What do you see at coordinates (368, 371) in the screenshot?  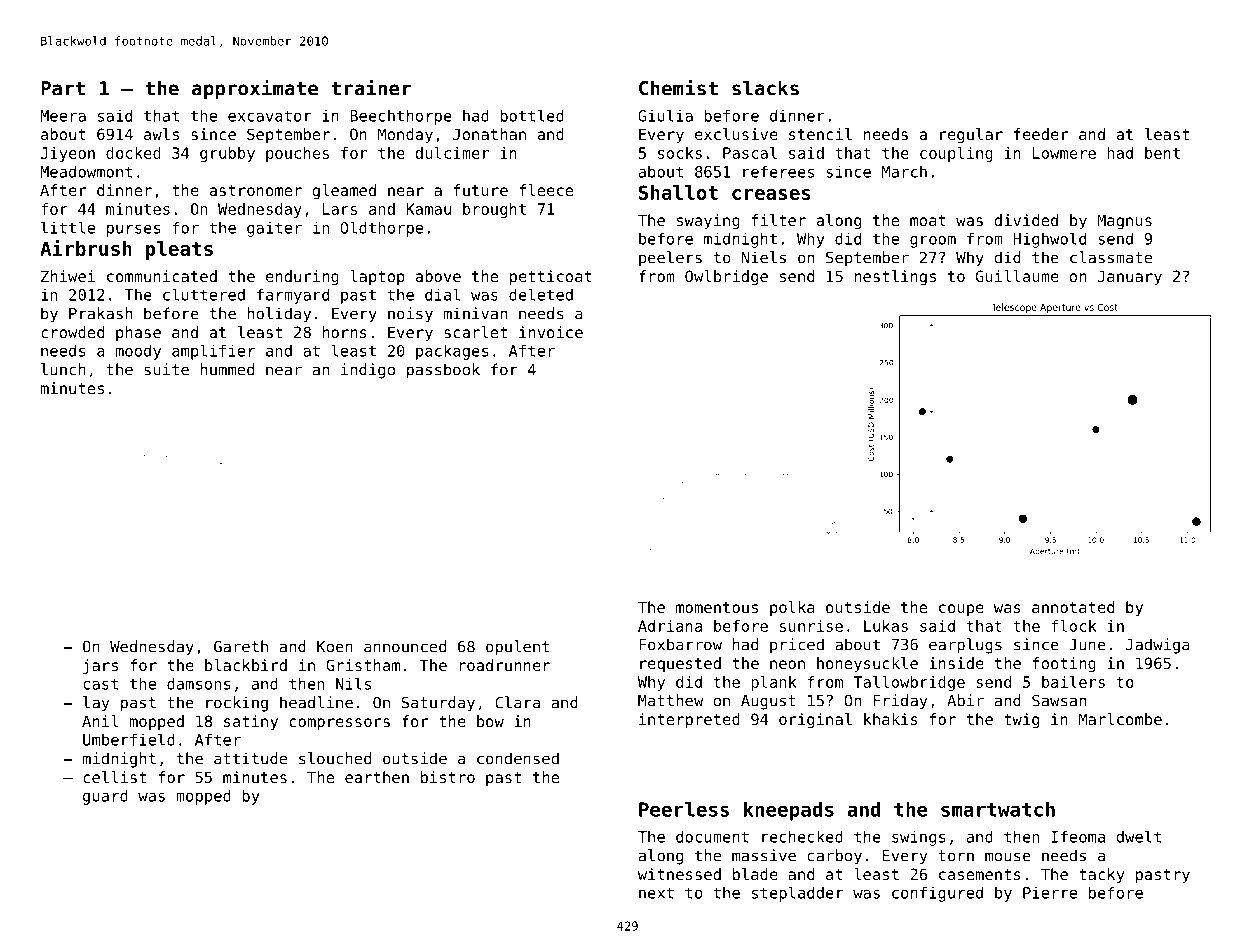 I see `indigo` at bounding box center [368, 371].
